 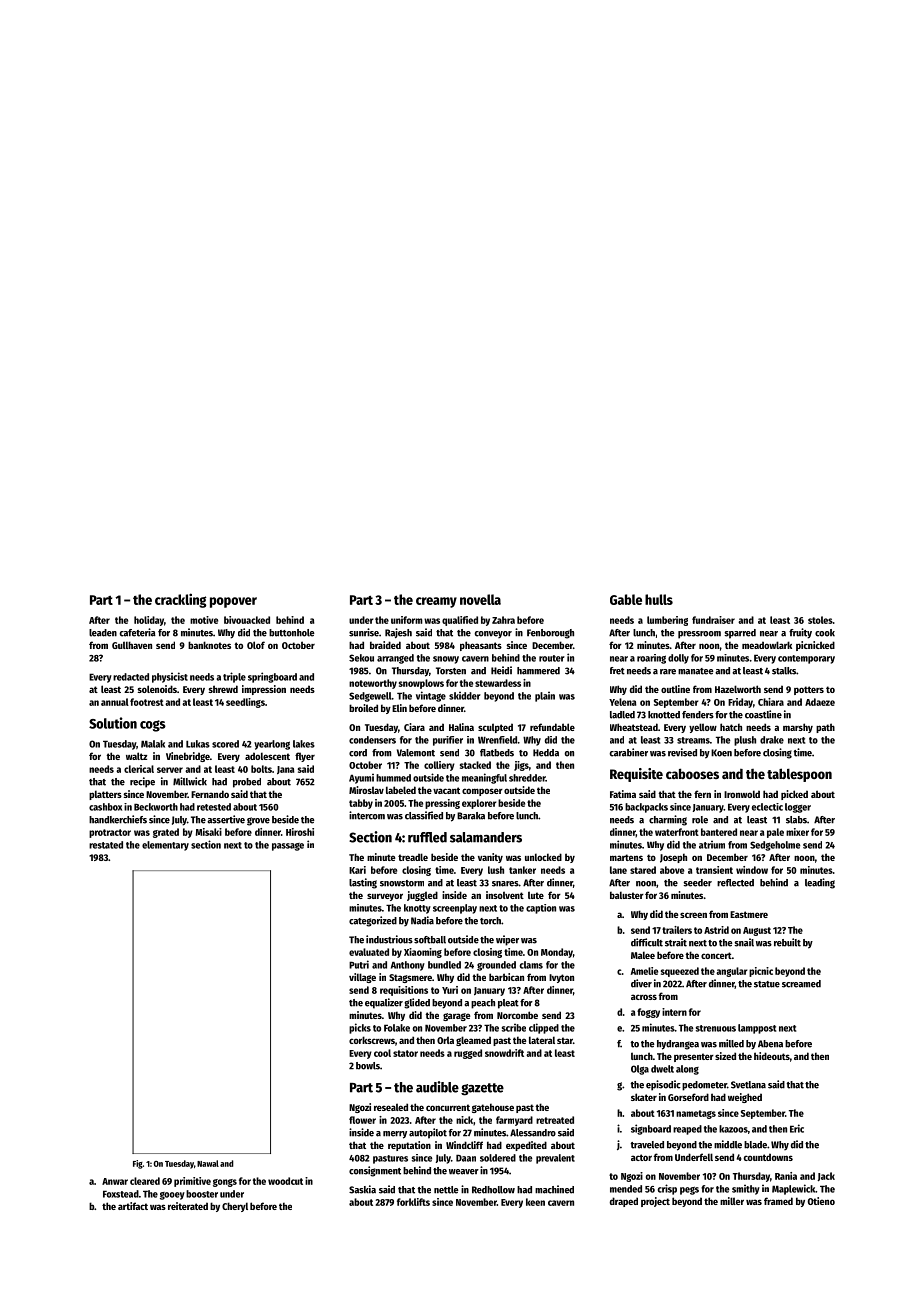 What do you see at coordinates (775, 846) in the image?
I see `Sedgeholme` at bounding box center [775, 846].
